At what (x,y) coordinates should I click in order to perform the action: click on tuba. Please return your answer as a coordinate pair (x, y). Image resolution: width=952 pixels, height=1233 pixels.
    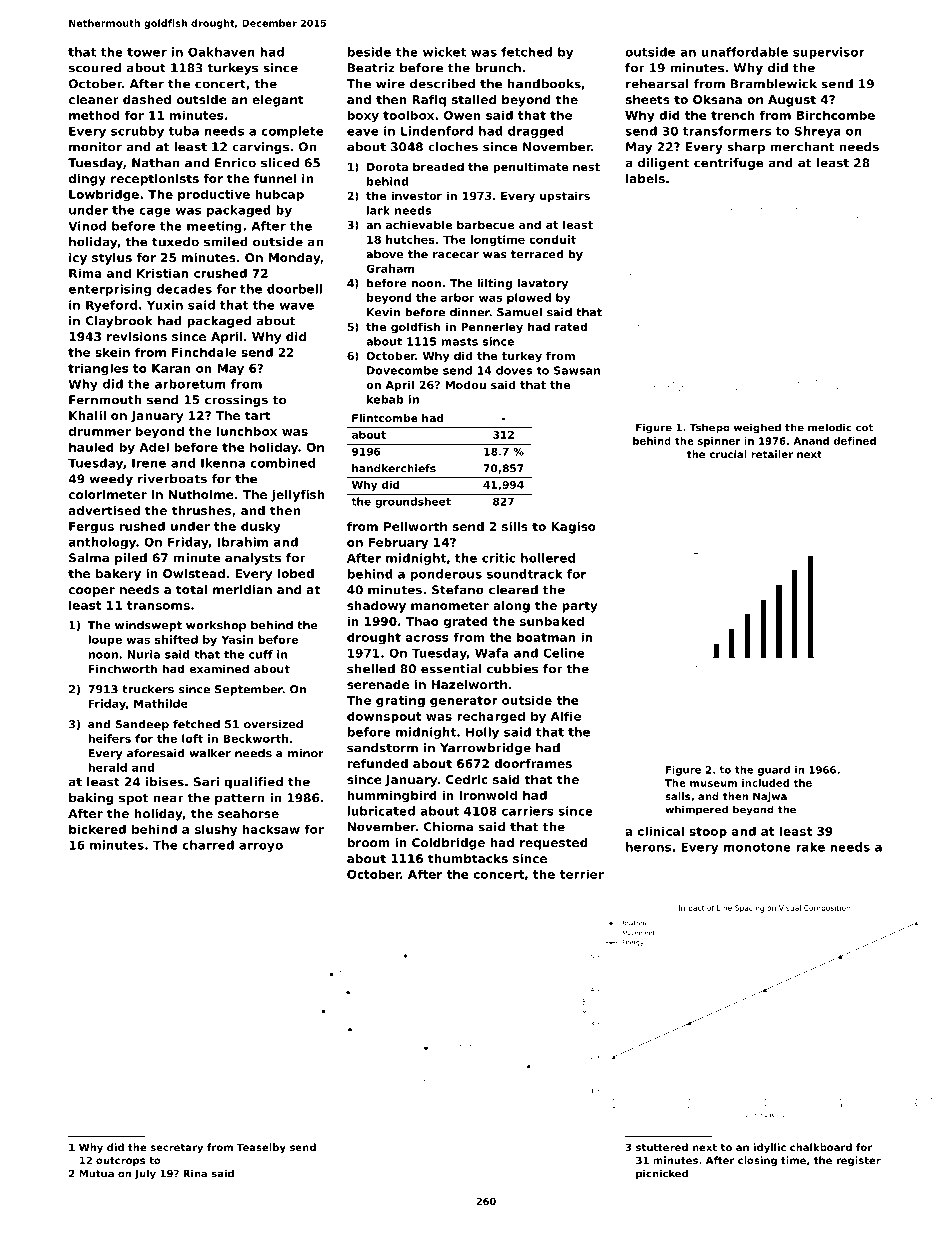
    Looking at the image, I should click on (183, 131).
